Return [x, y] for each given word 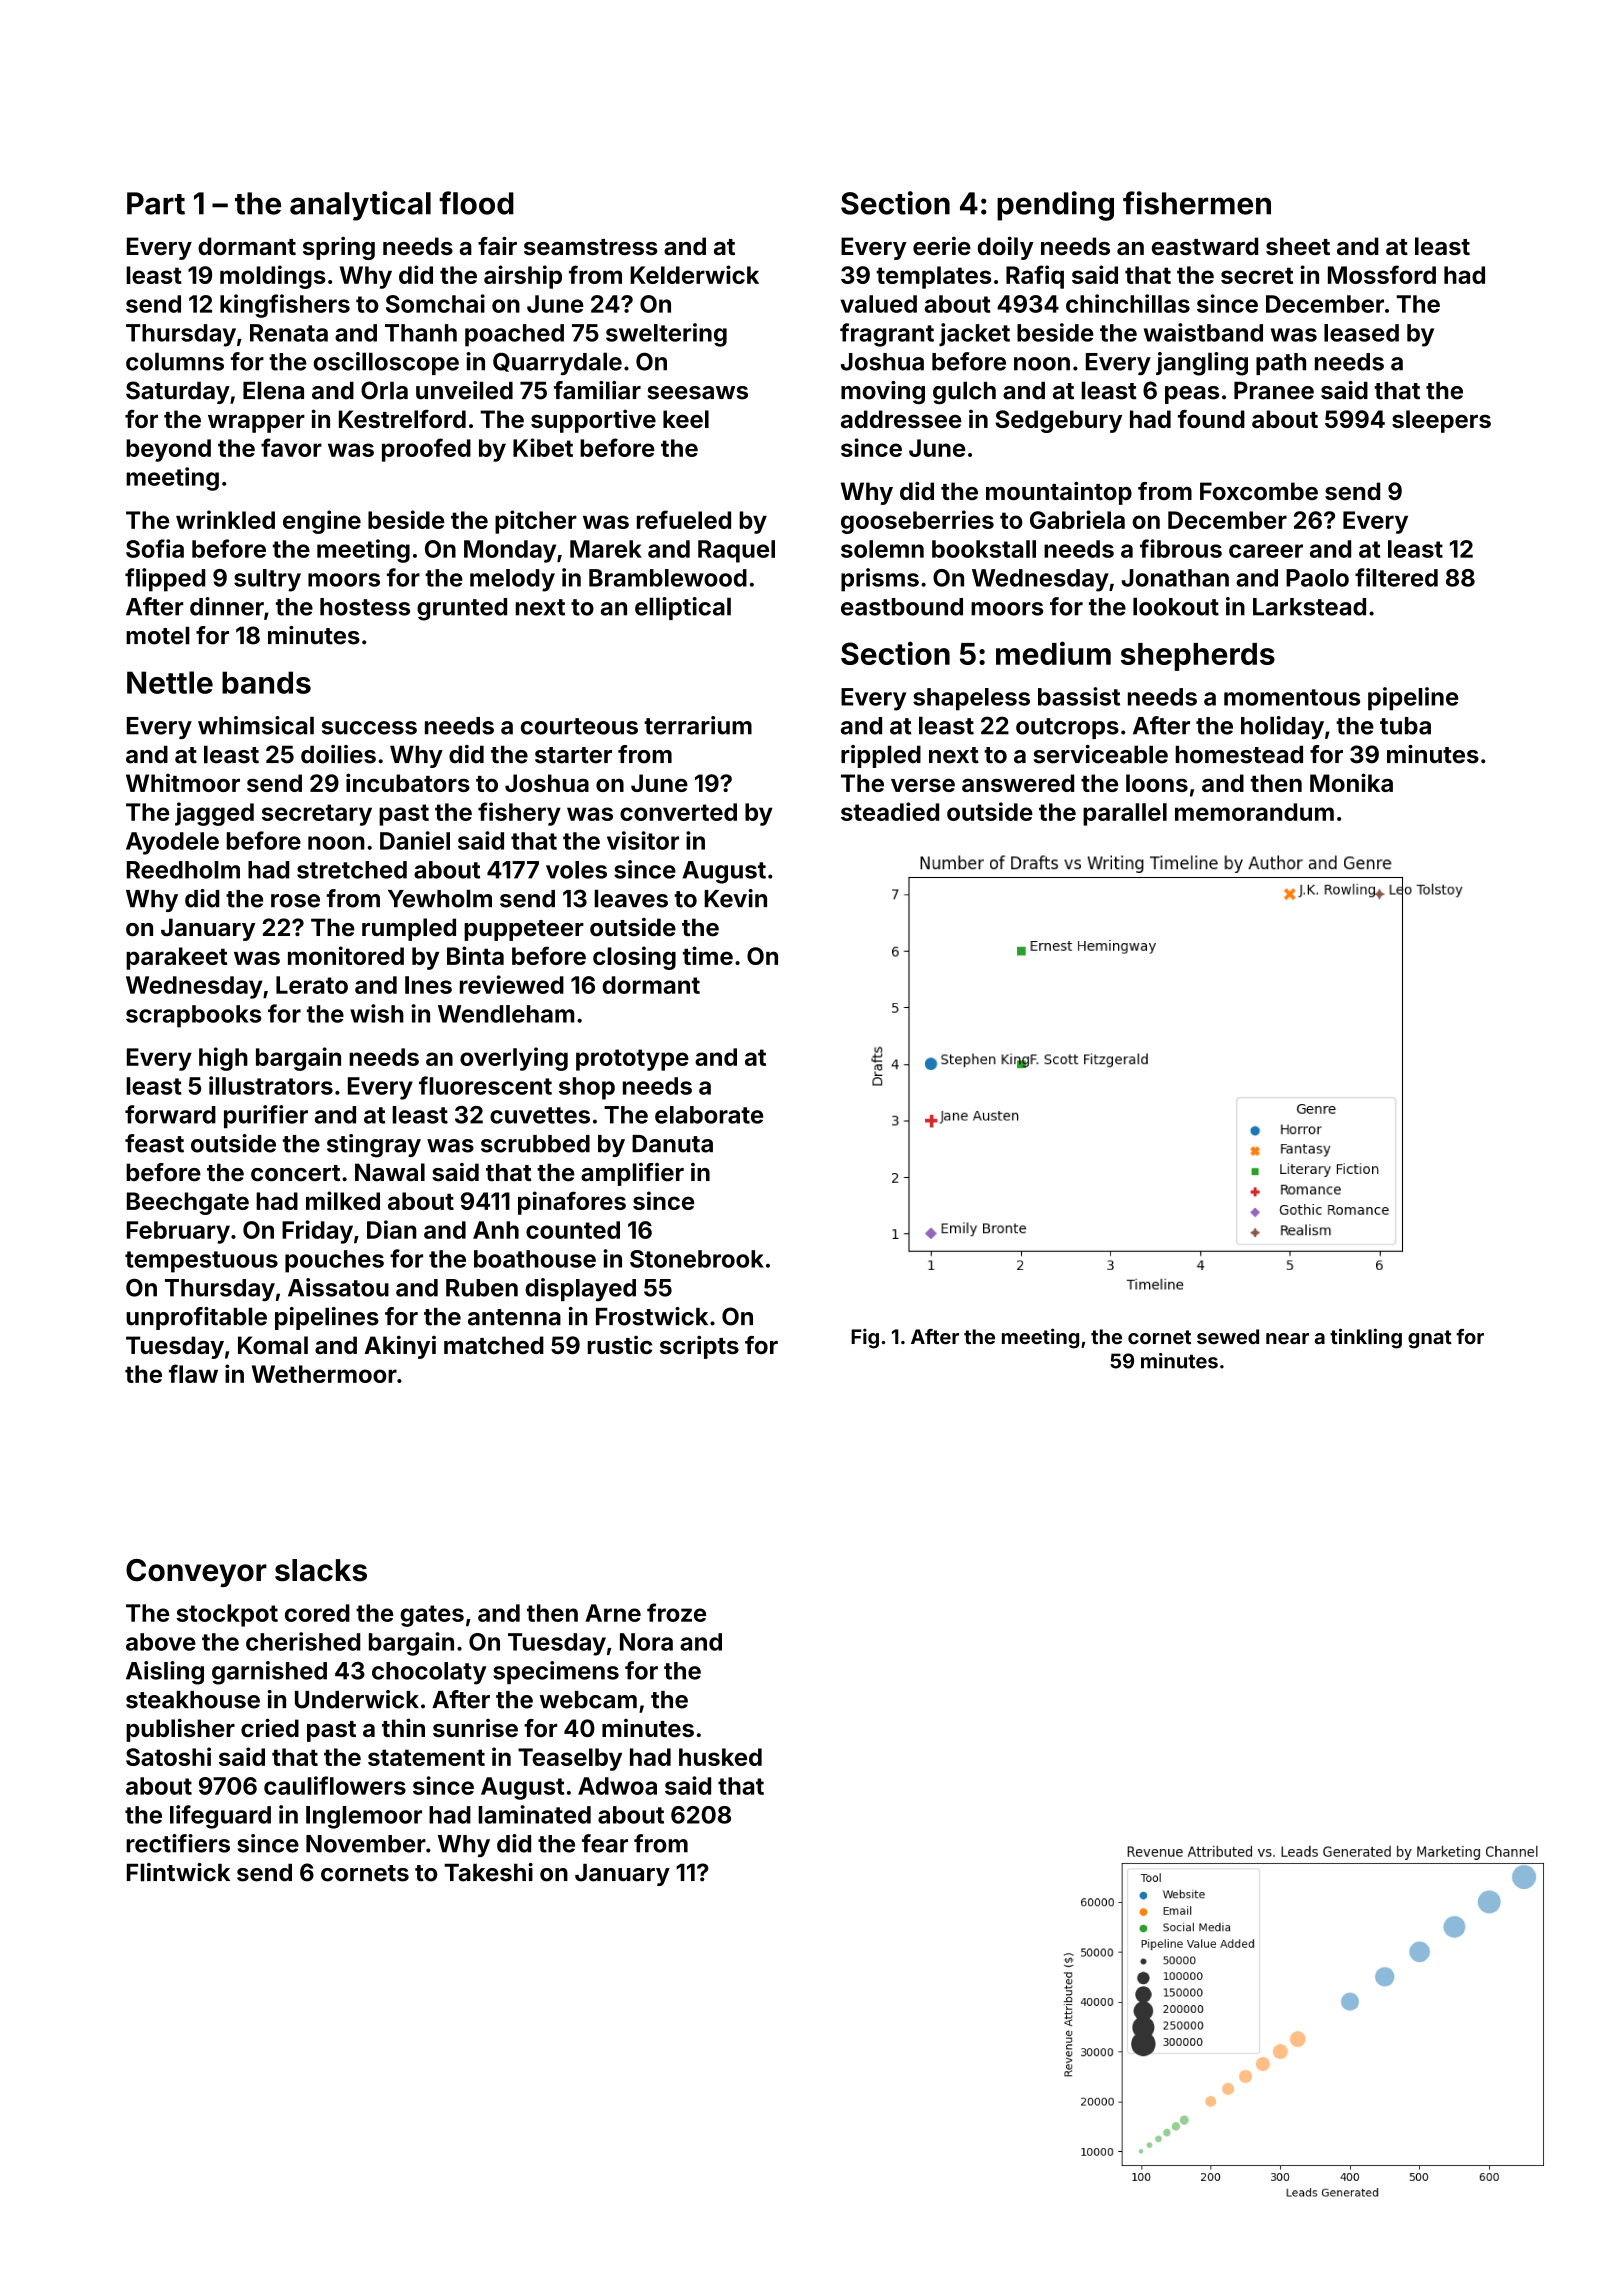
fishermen [1197, 203]
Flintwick [178, 1872]
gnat [1430, 1339]
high [223, 1059]
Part [156, 203]
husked [720, 1757]
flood [476, 203]
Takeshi [488, 1872]
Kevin [735, 898]
